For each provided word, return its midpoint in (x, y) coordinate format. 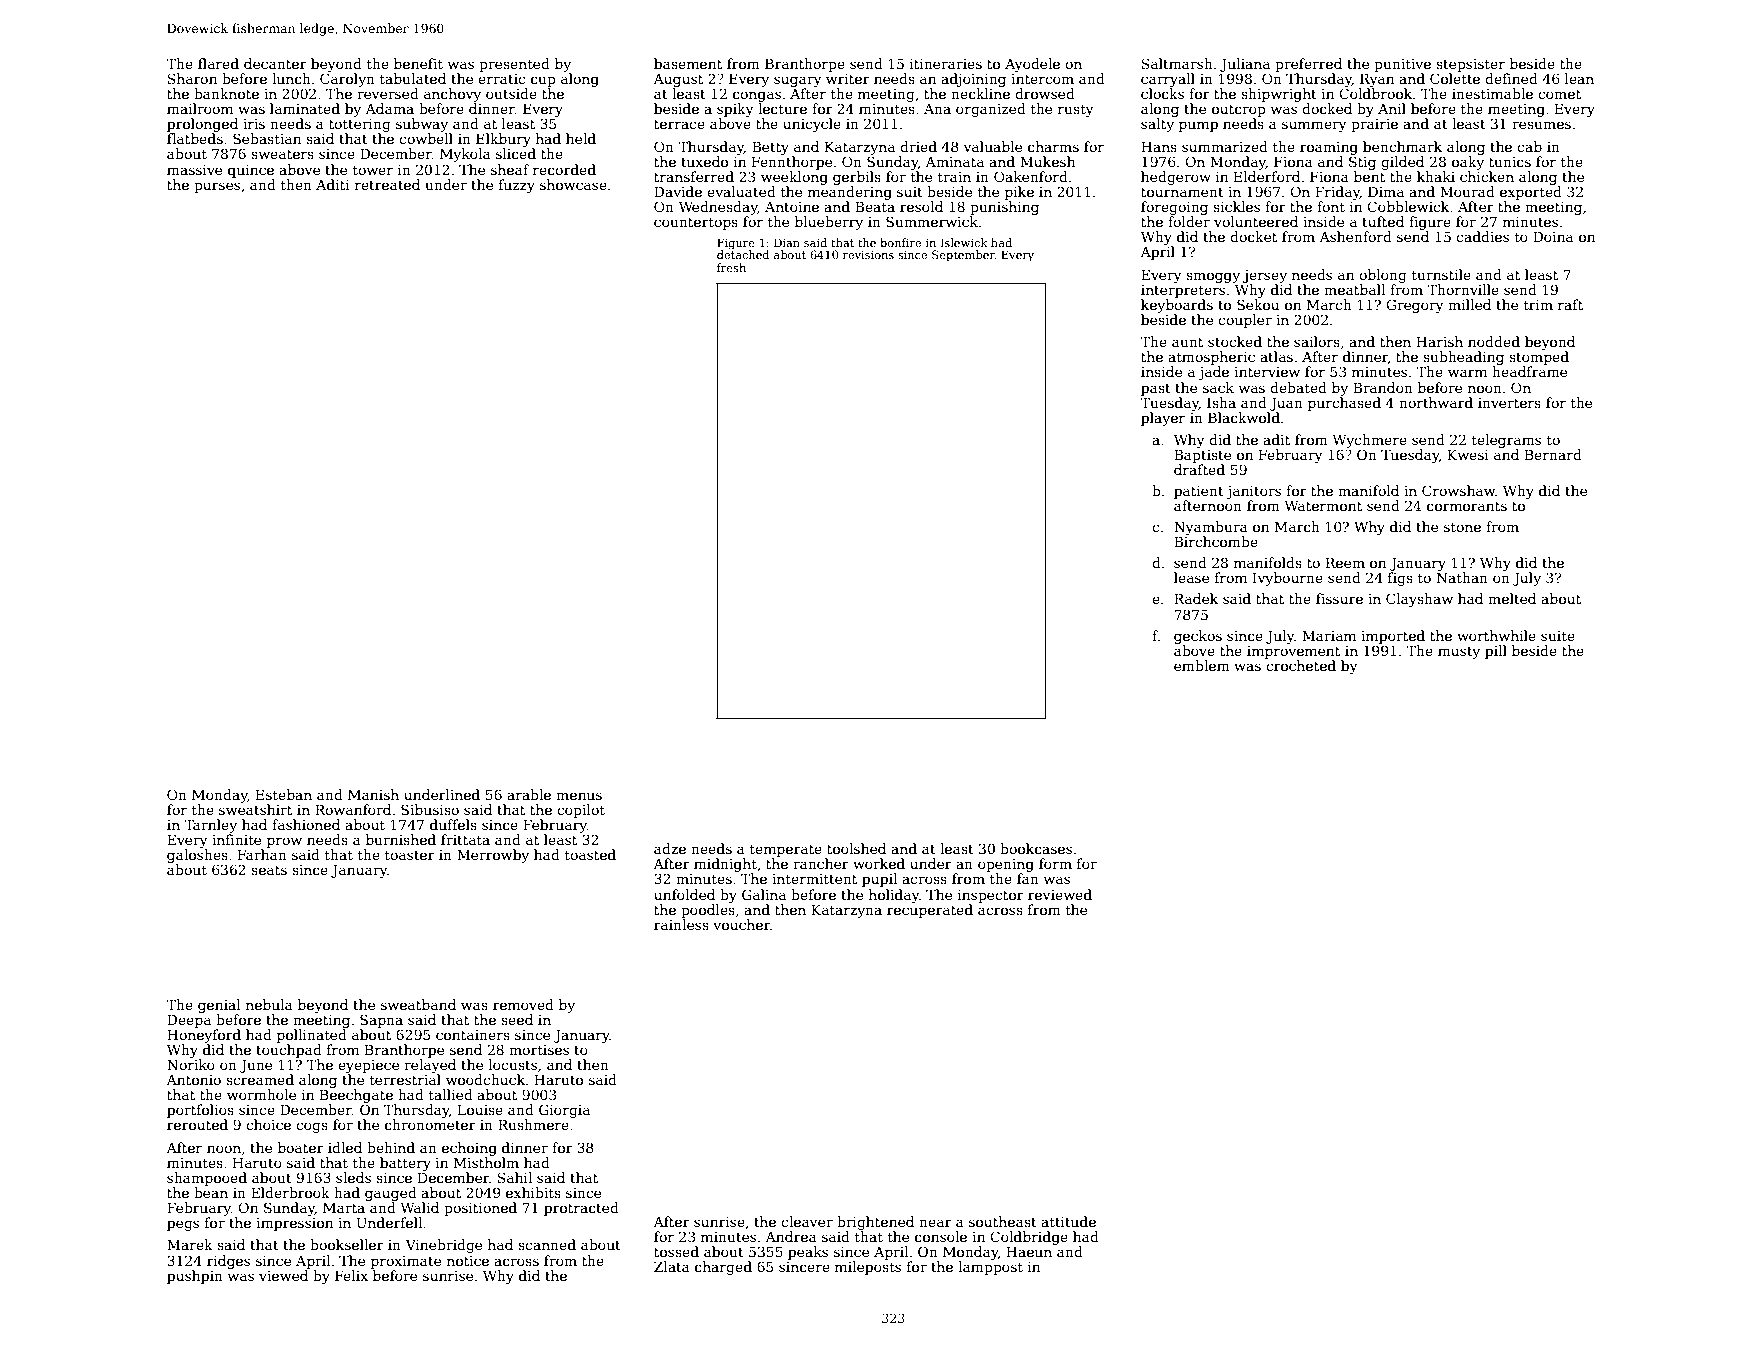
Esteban (284, 794)
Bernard (1553, 454)
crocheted (1301, 665)
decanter (275, 63)
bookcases (1036, 848)
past (1156, 389)
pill (1496, 652)
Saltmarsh (1177, 63)
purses (217, 187)
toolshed (856, 848)
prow (284, 842)
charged (723, 1268)
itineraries (946, 64)
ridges (228, 1262)
